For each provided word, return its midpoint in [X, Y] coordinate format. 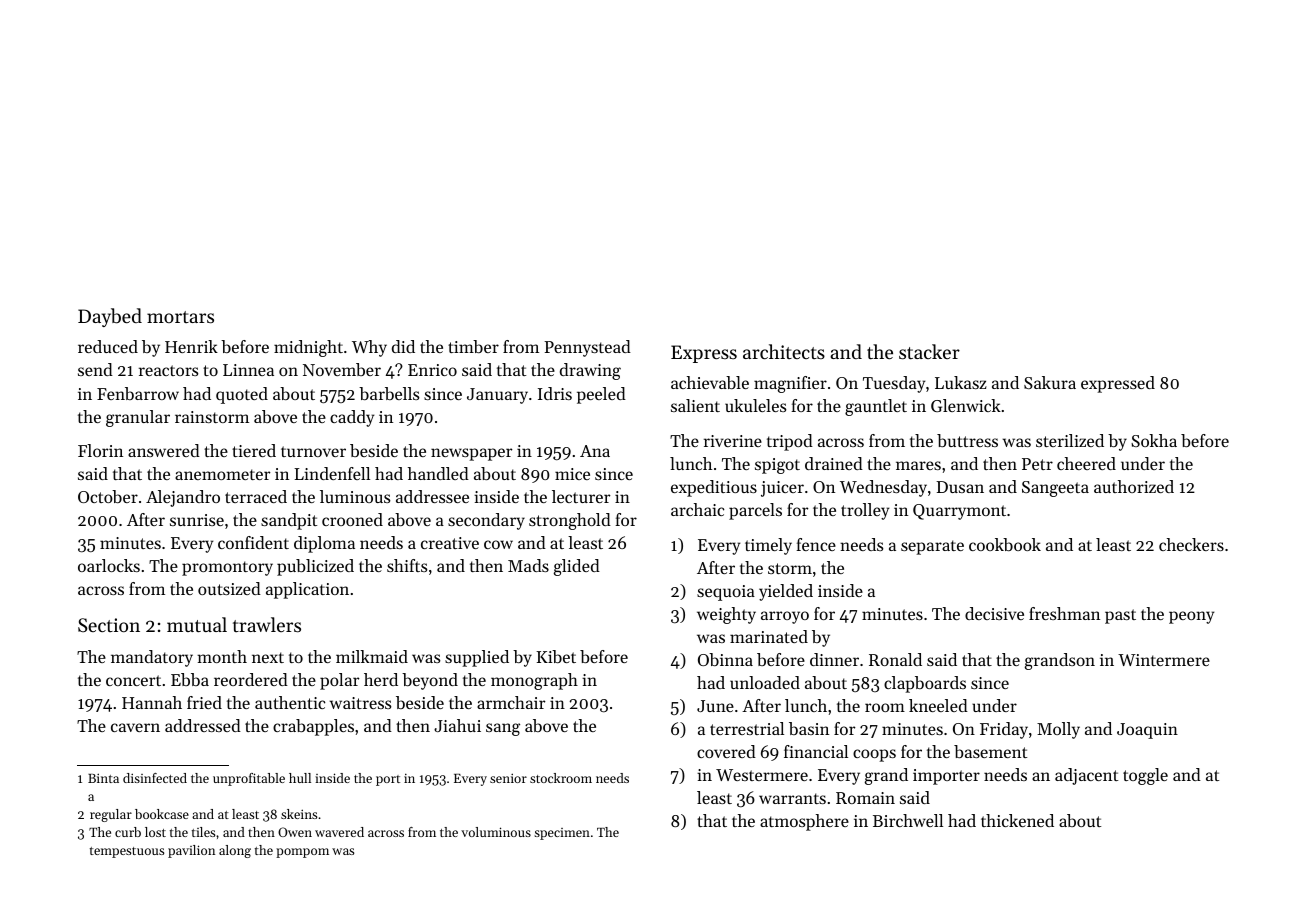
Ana [595, 451]
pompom [302, 853]
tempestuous [127, 852]
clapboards [925, 684]
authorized [1134, 486]
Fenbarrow [138, 393]
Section [109, 625]
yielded [786, 592]
